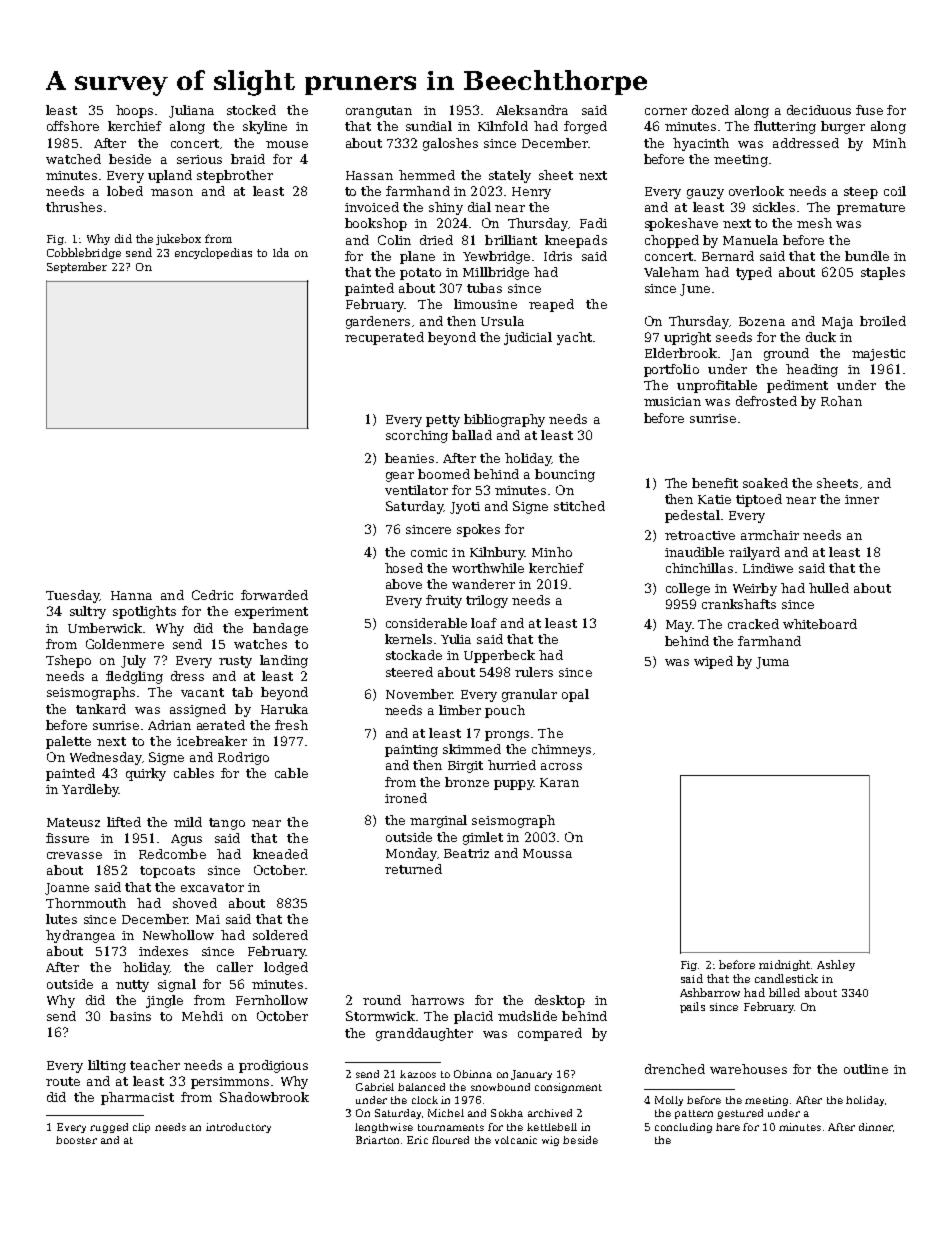 This screenshot has height=1233, width=952. What do you see at coordinates (713, 662) in the screenshot?
I see `wiped` at bounding box center [713, 662].
